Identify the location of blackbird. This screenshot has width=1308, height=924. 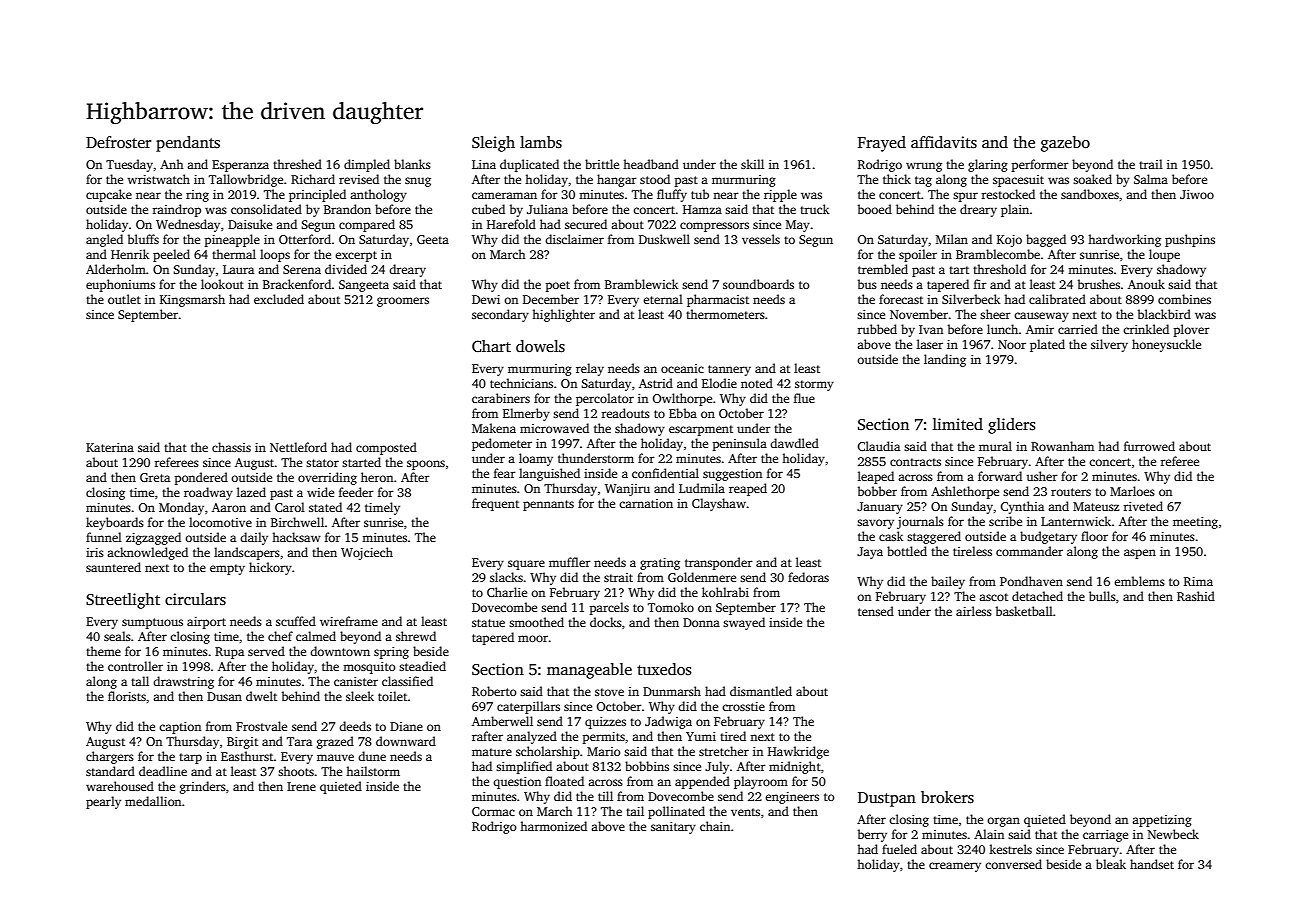
(1164, 314).
